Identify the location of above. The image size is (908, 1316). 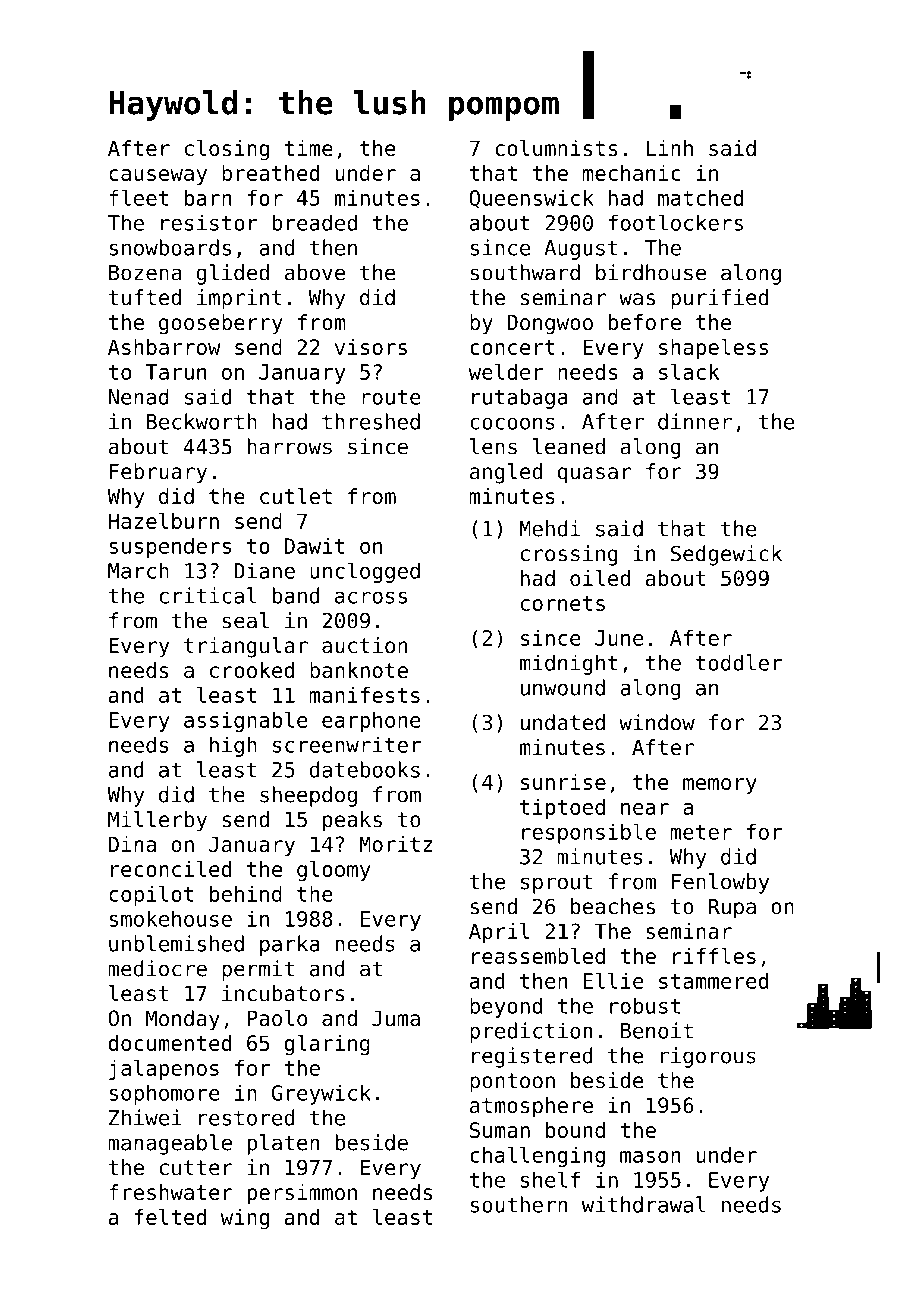
(315, 272).
